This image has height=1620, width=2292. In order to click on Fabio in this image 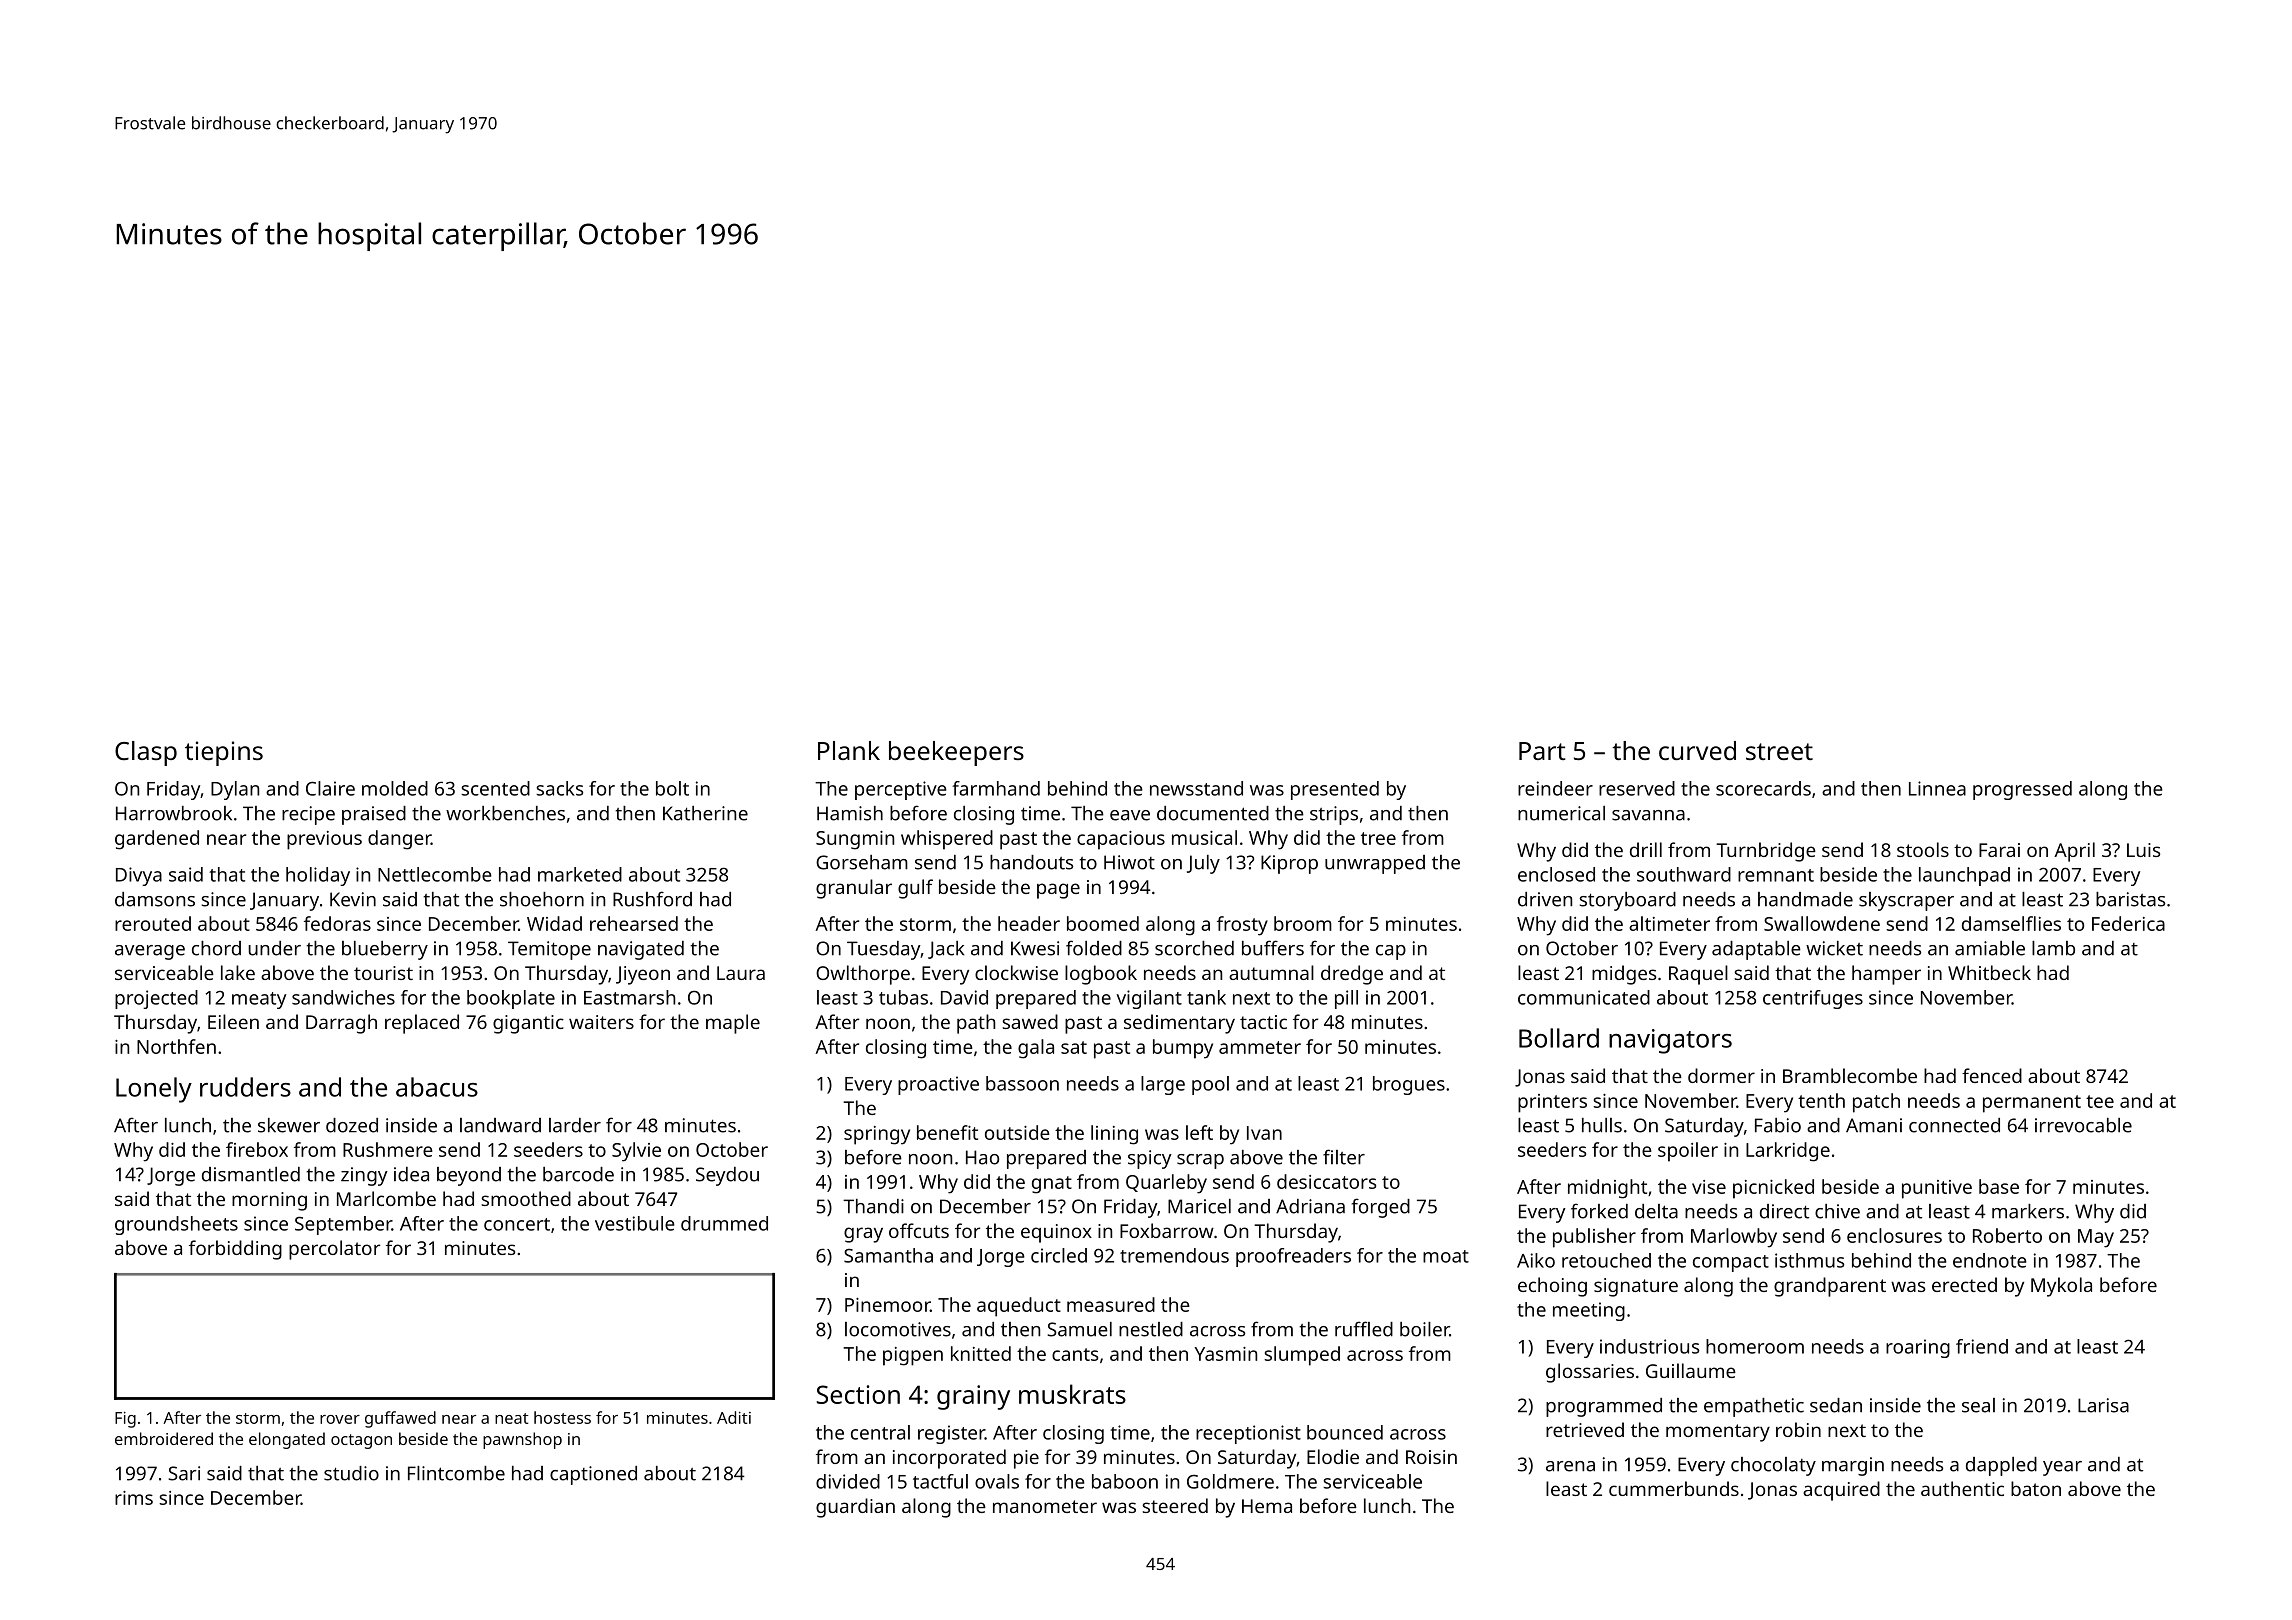, I will do `click(1778, 1125)`.
